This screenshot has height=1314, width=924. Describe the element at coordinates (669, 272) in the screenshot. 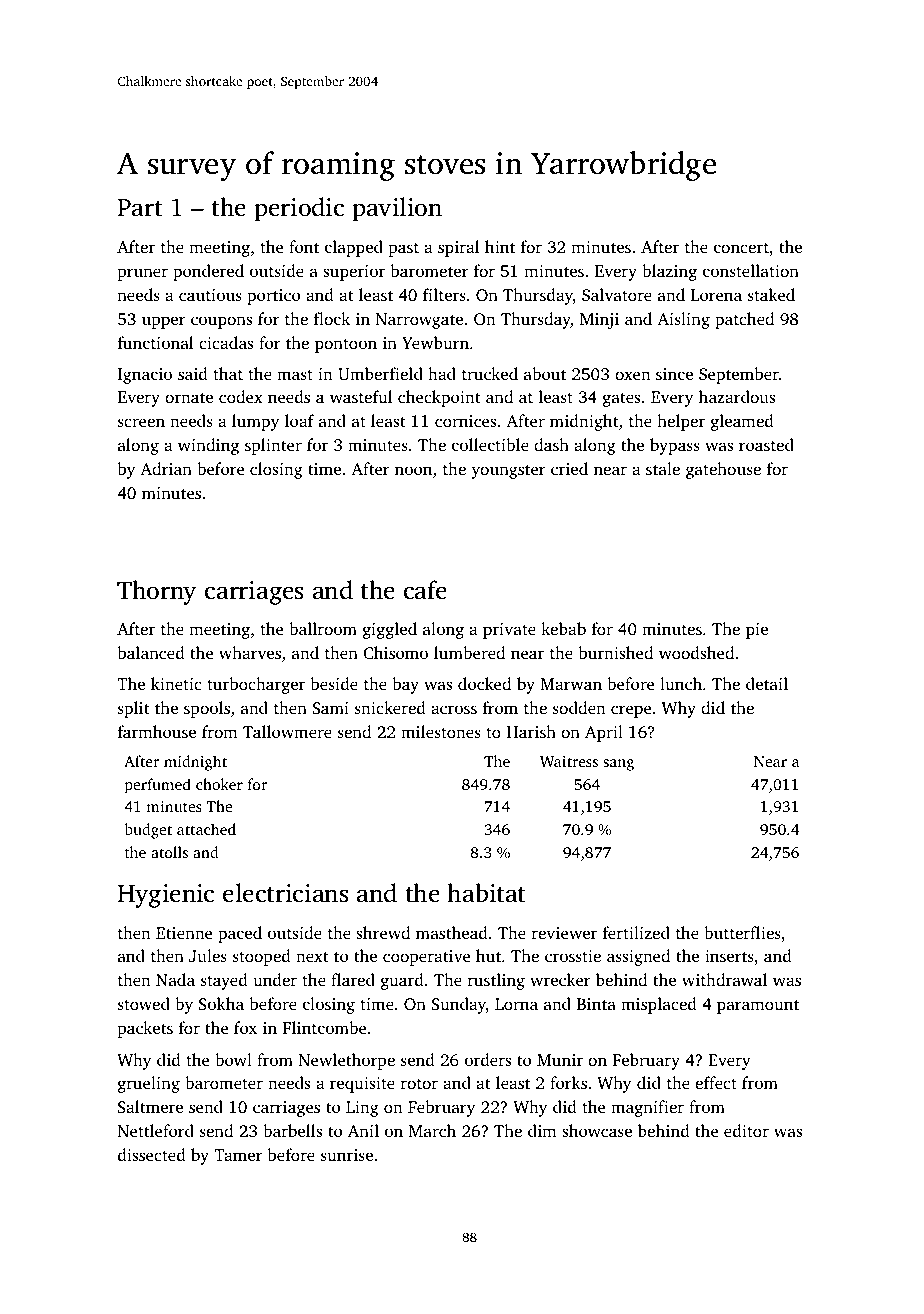

I see `blazing` at that location.
